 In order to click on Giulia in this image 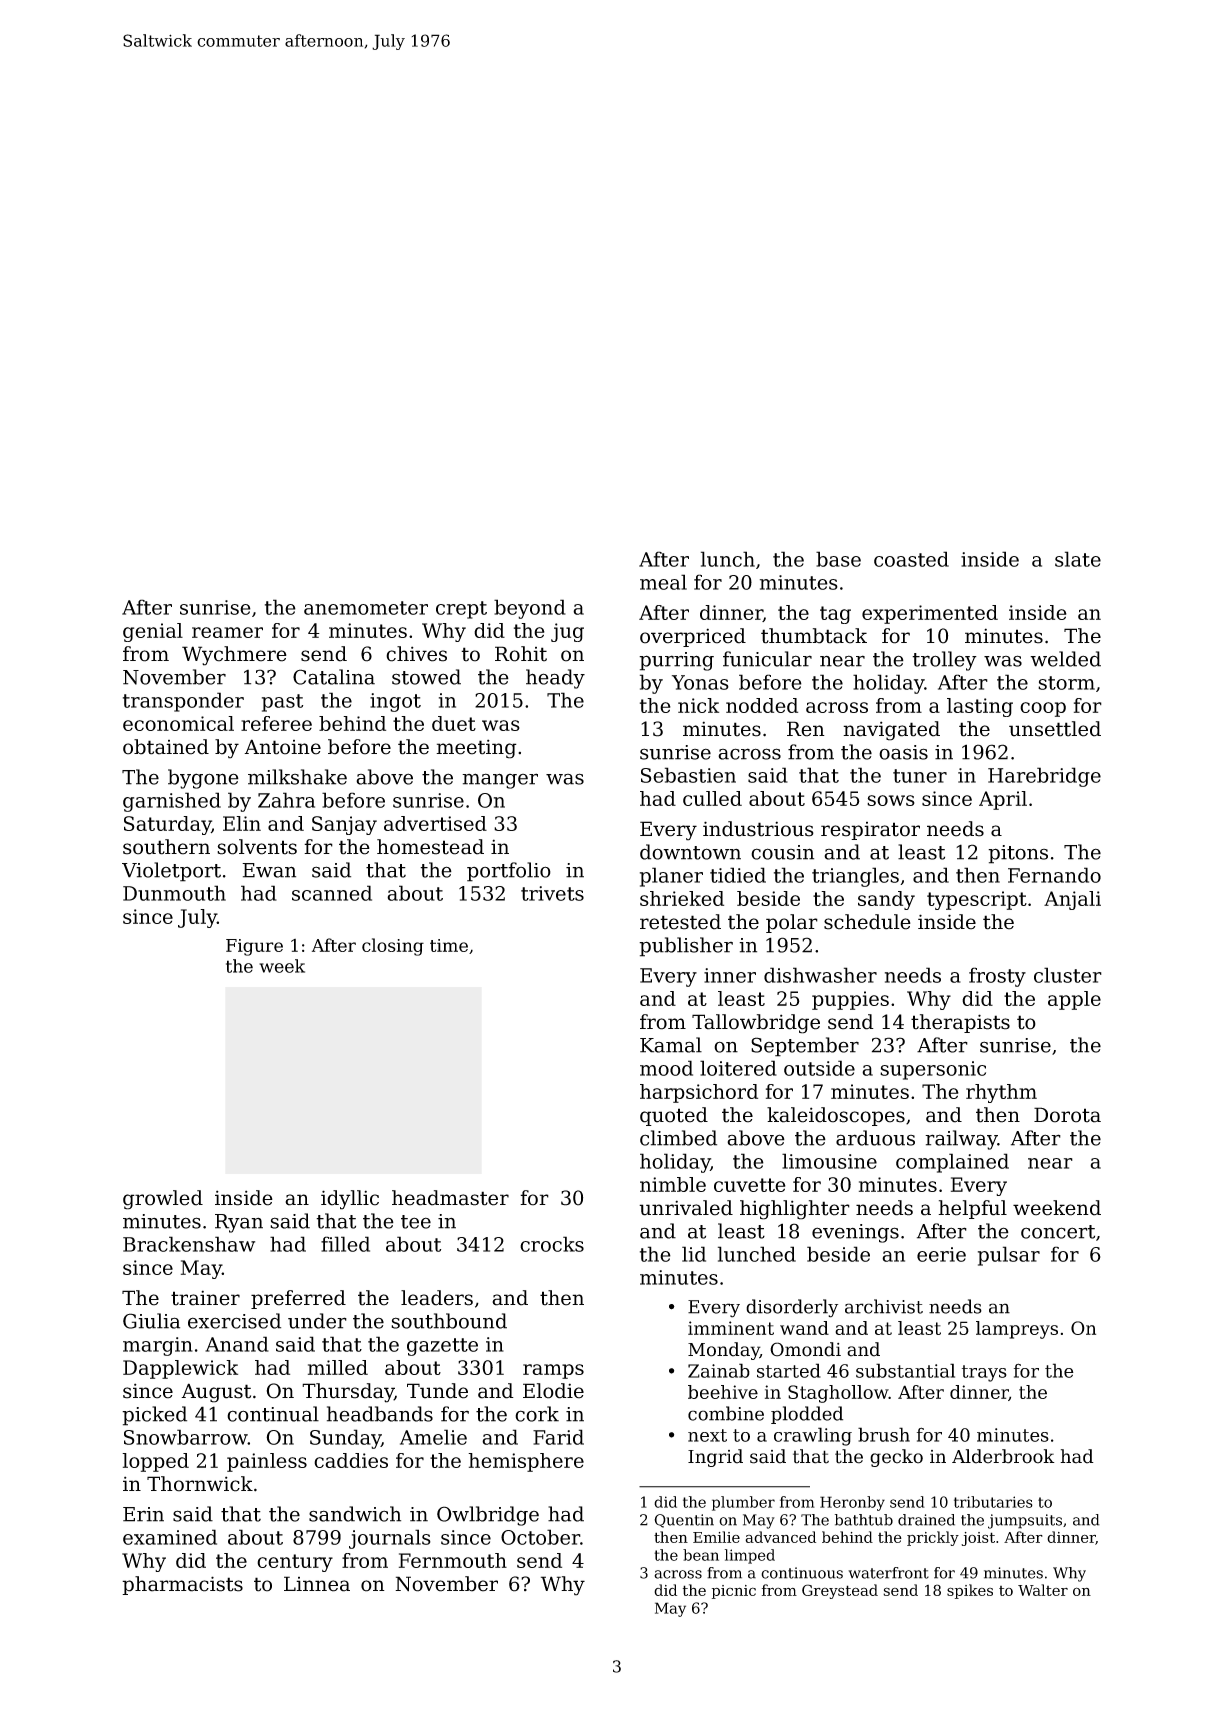, I will do `click(151, 1321)`.
